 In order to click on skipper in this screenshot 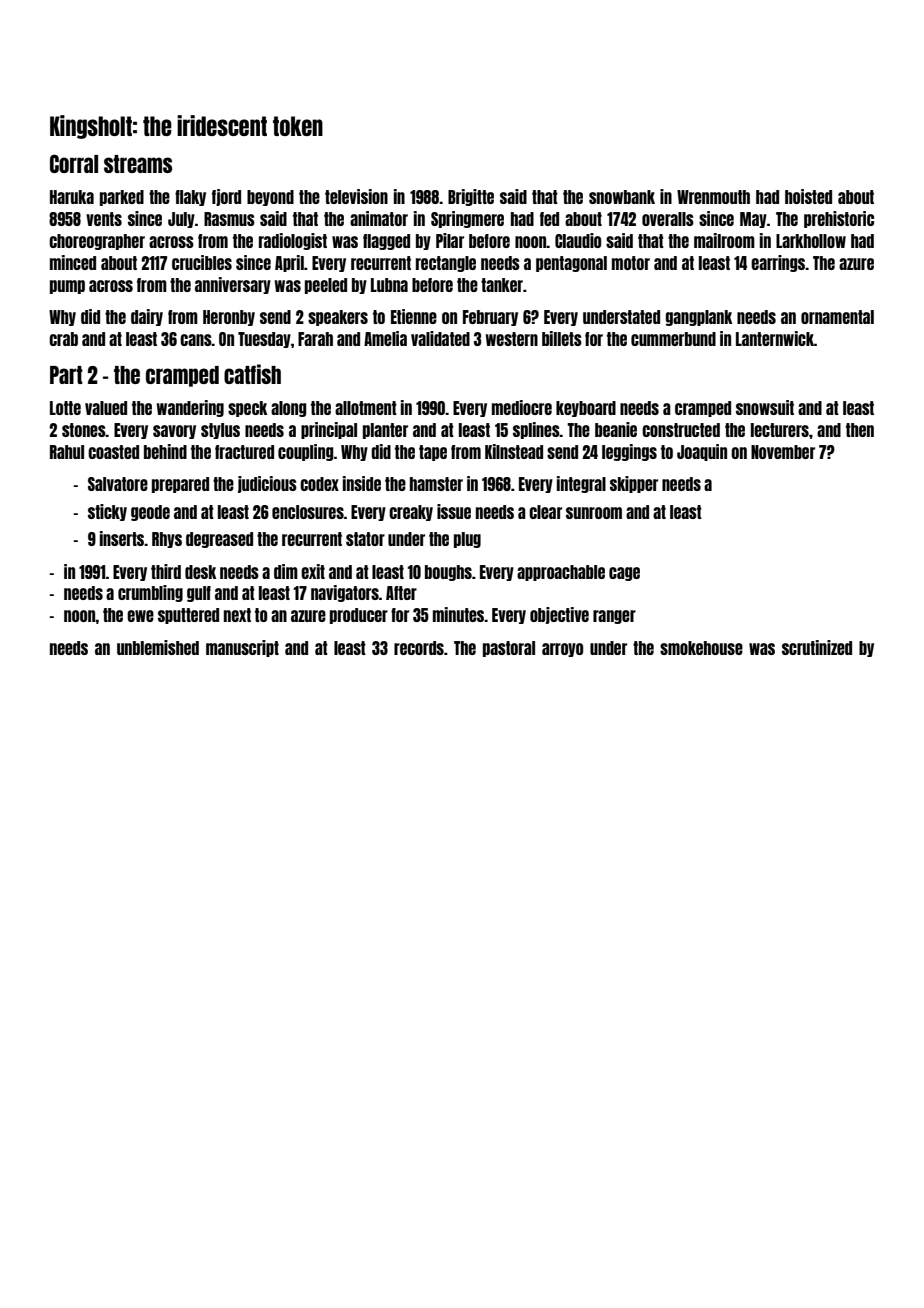, I will do `click(634, 484)`.
